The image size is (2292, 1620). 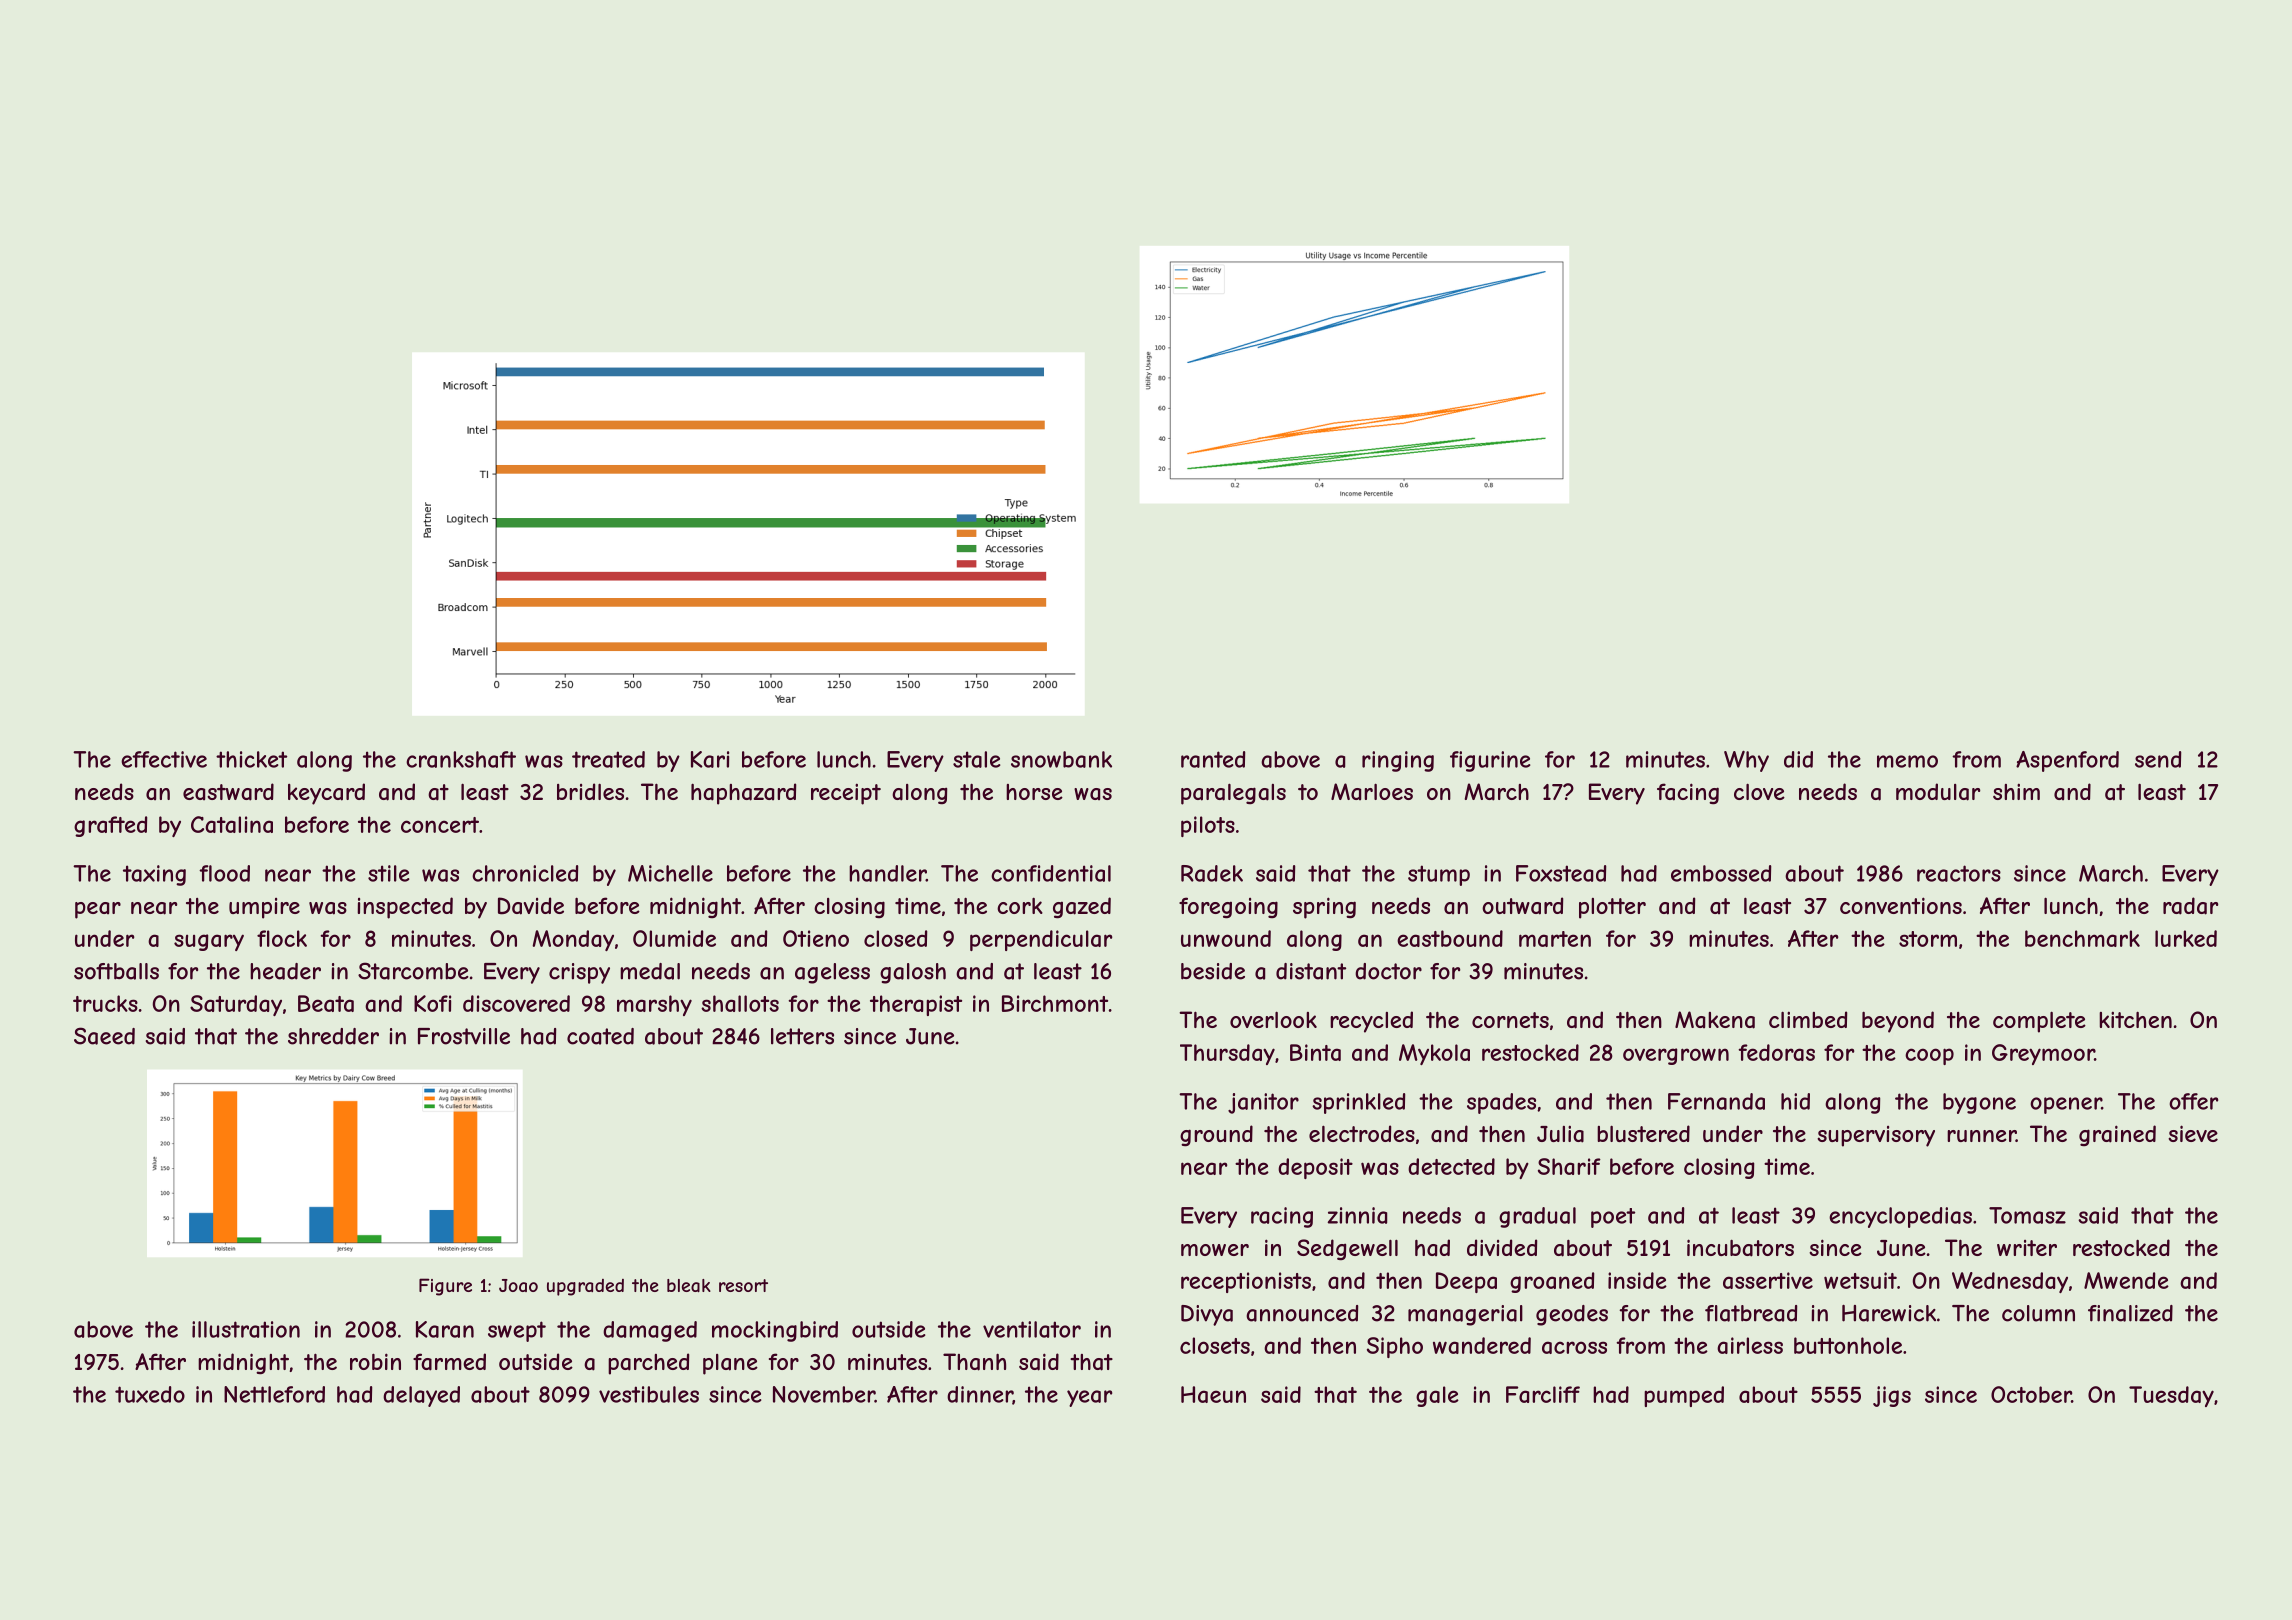 I want to click on delayed, so click(x=421, y=1396).
